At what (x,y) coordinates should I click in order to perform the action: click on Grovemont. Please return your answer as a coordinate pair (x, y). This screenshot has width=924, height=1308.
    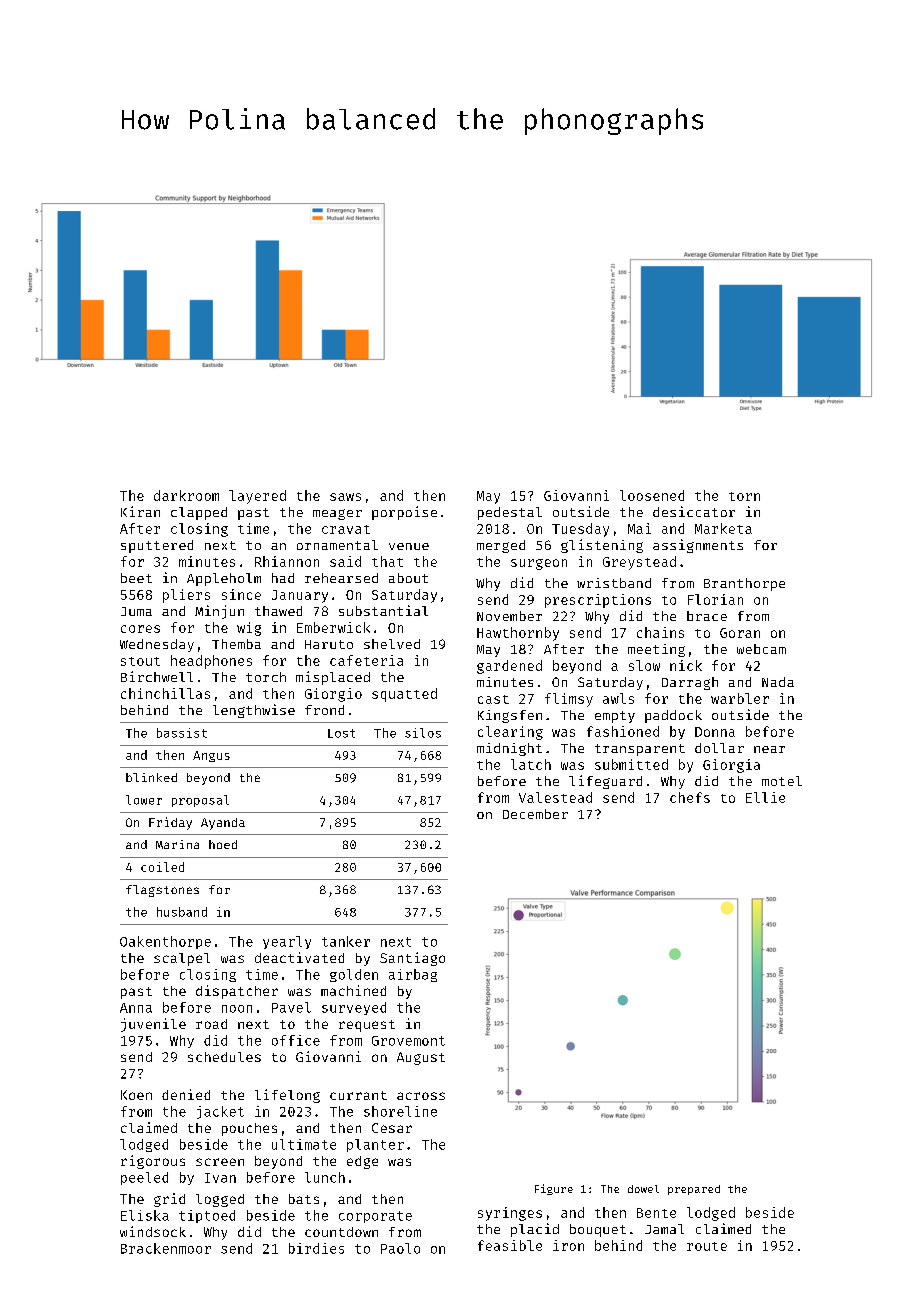
    Looking at the image, I should click on (408, 1041).
